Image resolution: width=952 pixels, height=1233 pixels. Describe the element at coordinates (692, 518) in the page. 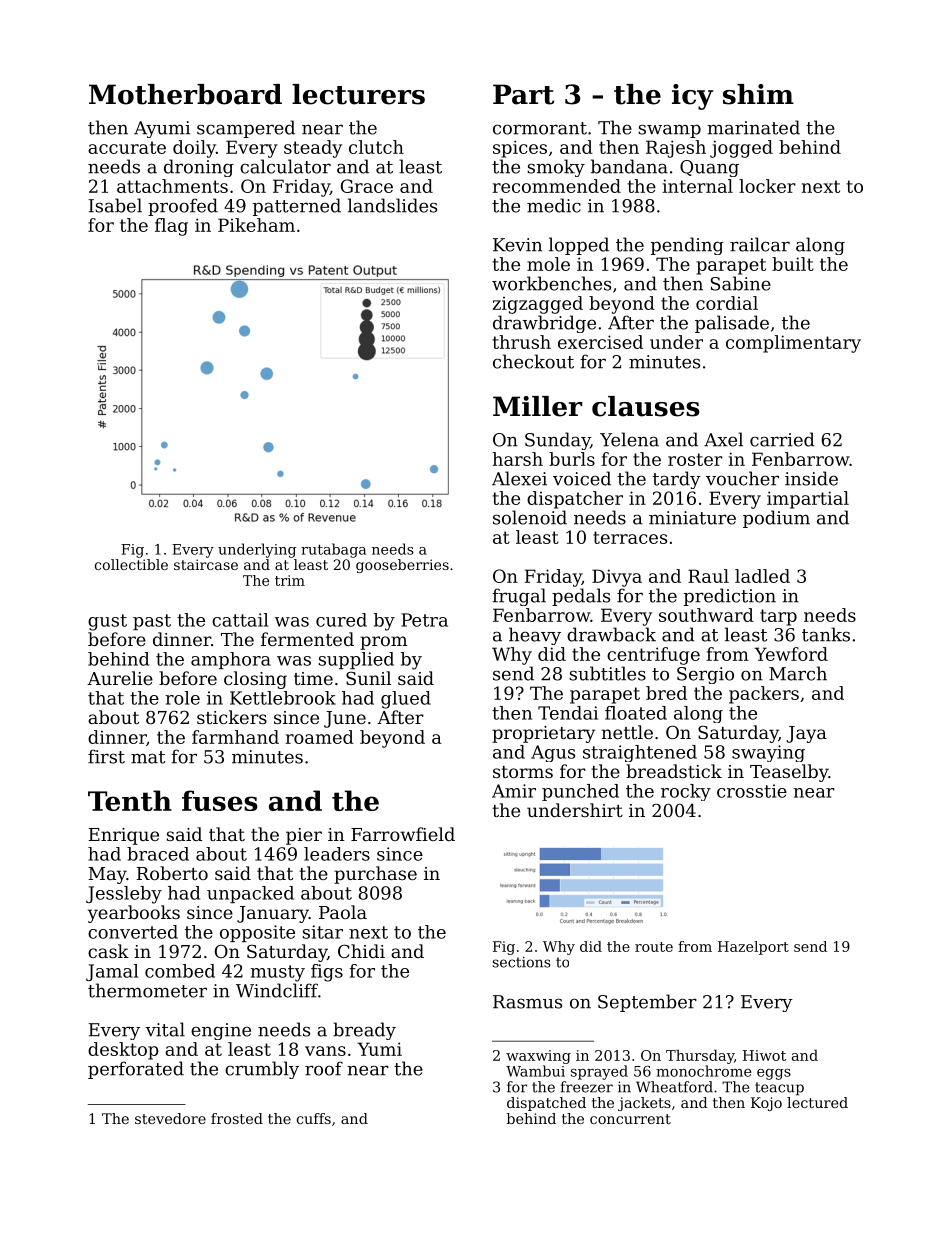

I see `miniature` at that location.
